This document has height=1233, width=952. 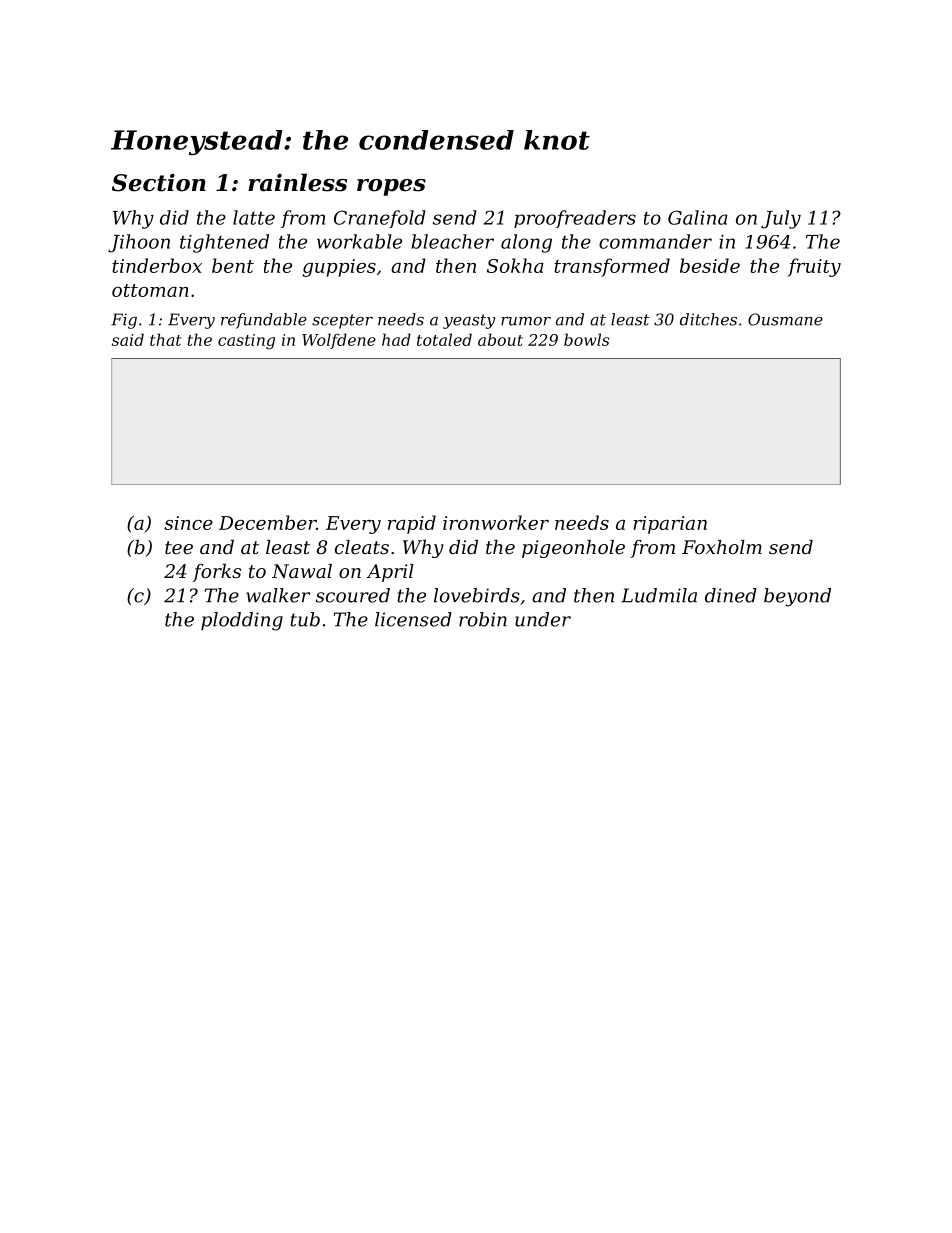 I want to click on that, so click(x=166, y=339).
